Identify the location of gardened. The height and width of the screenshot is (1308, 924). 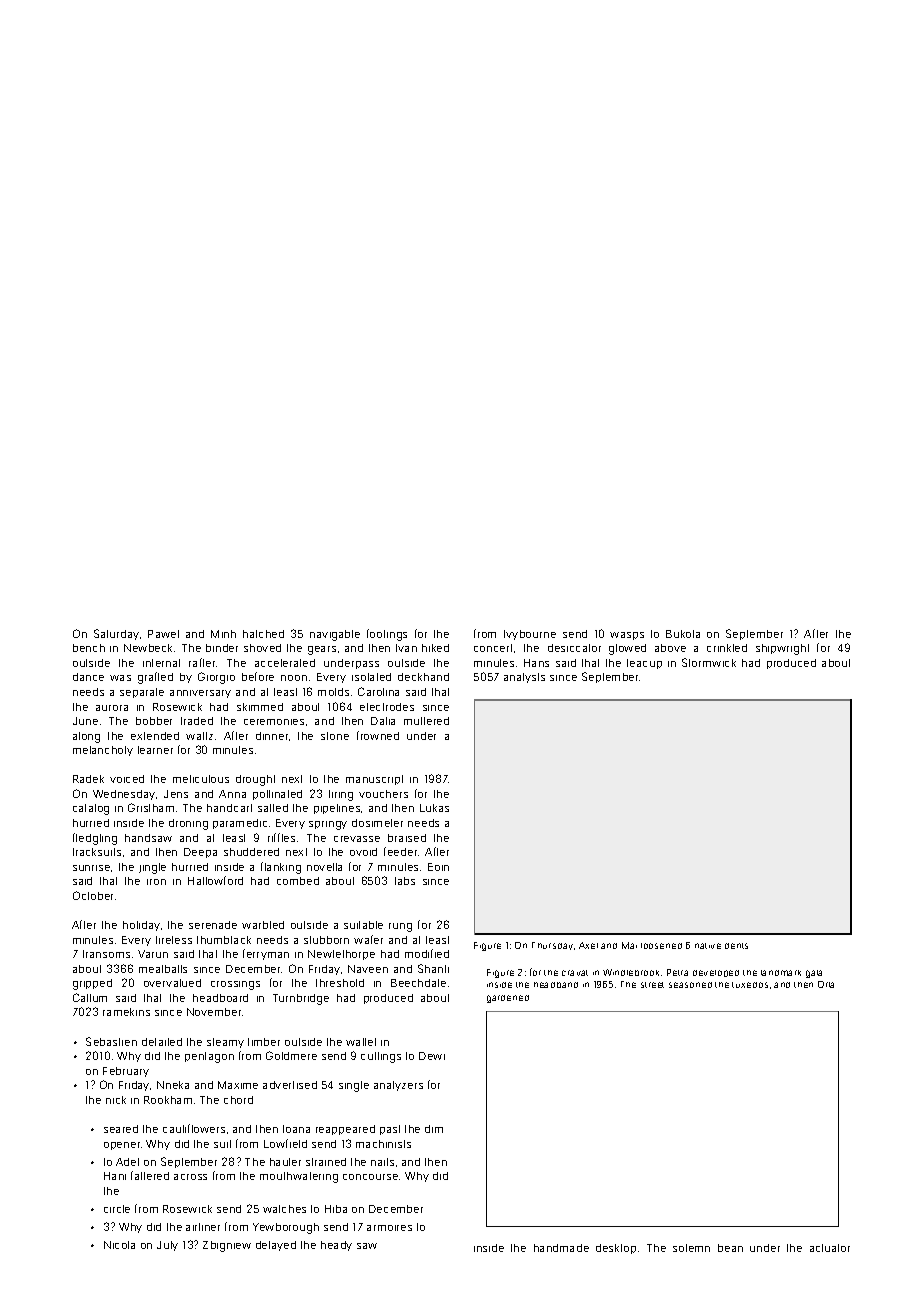
(508, 999).
